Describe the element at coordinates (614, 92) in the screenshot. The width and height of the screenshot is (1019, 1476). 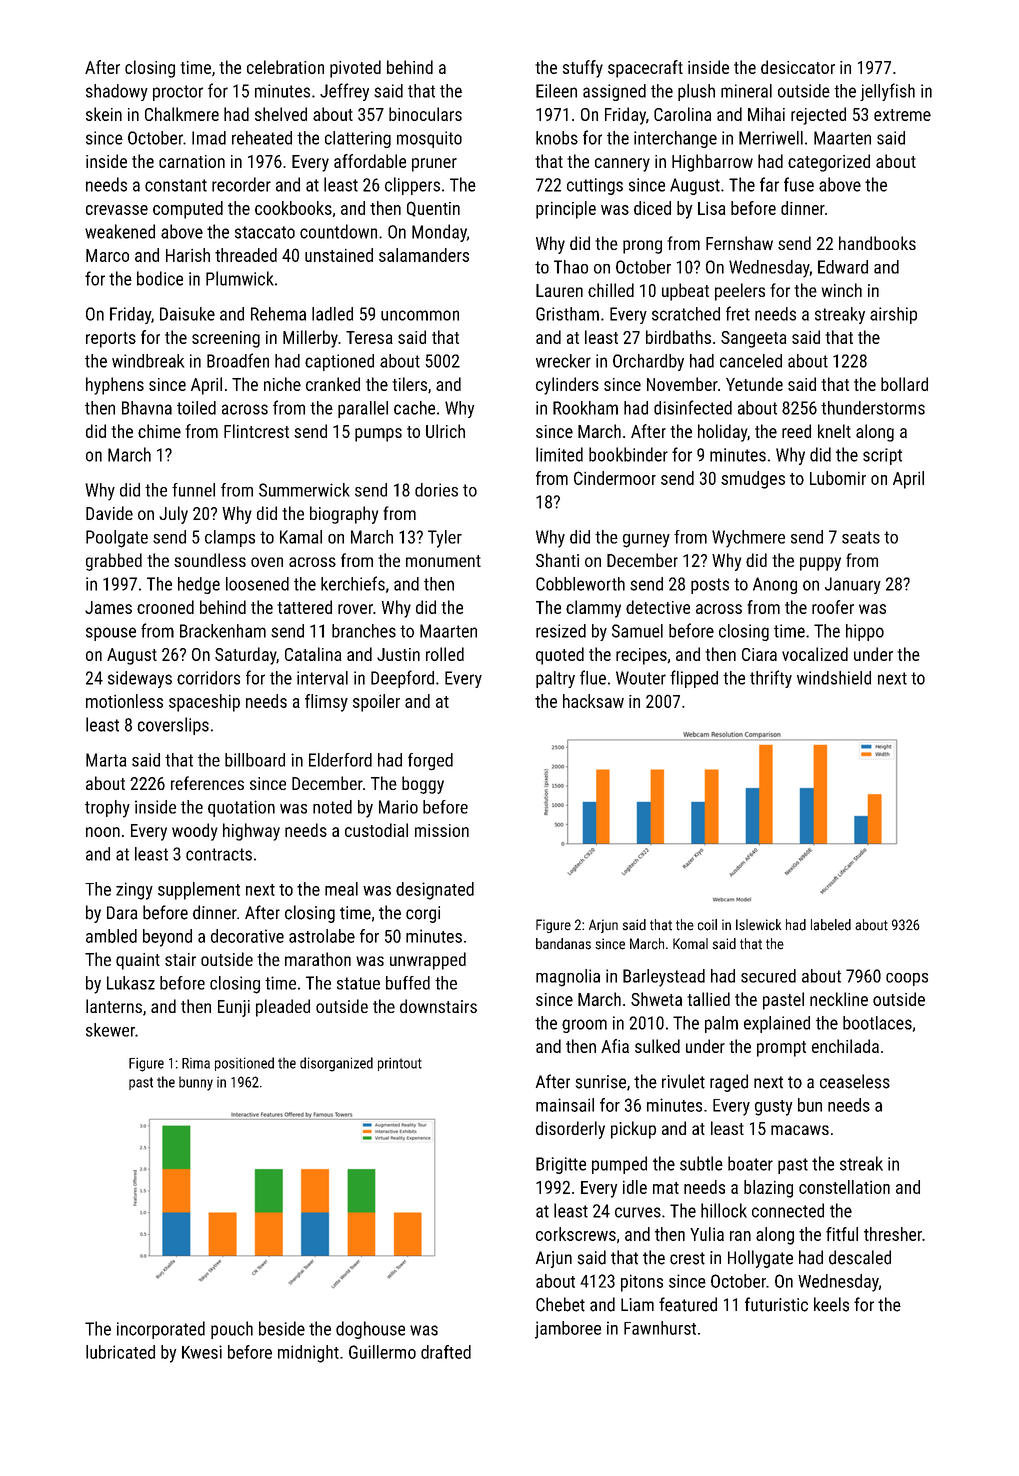
I see `assigned` at that location.
